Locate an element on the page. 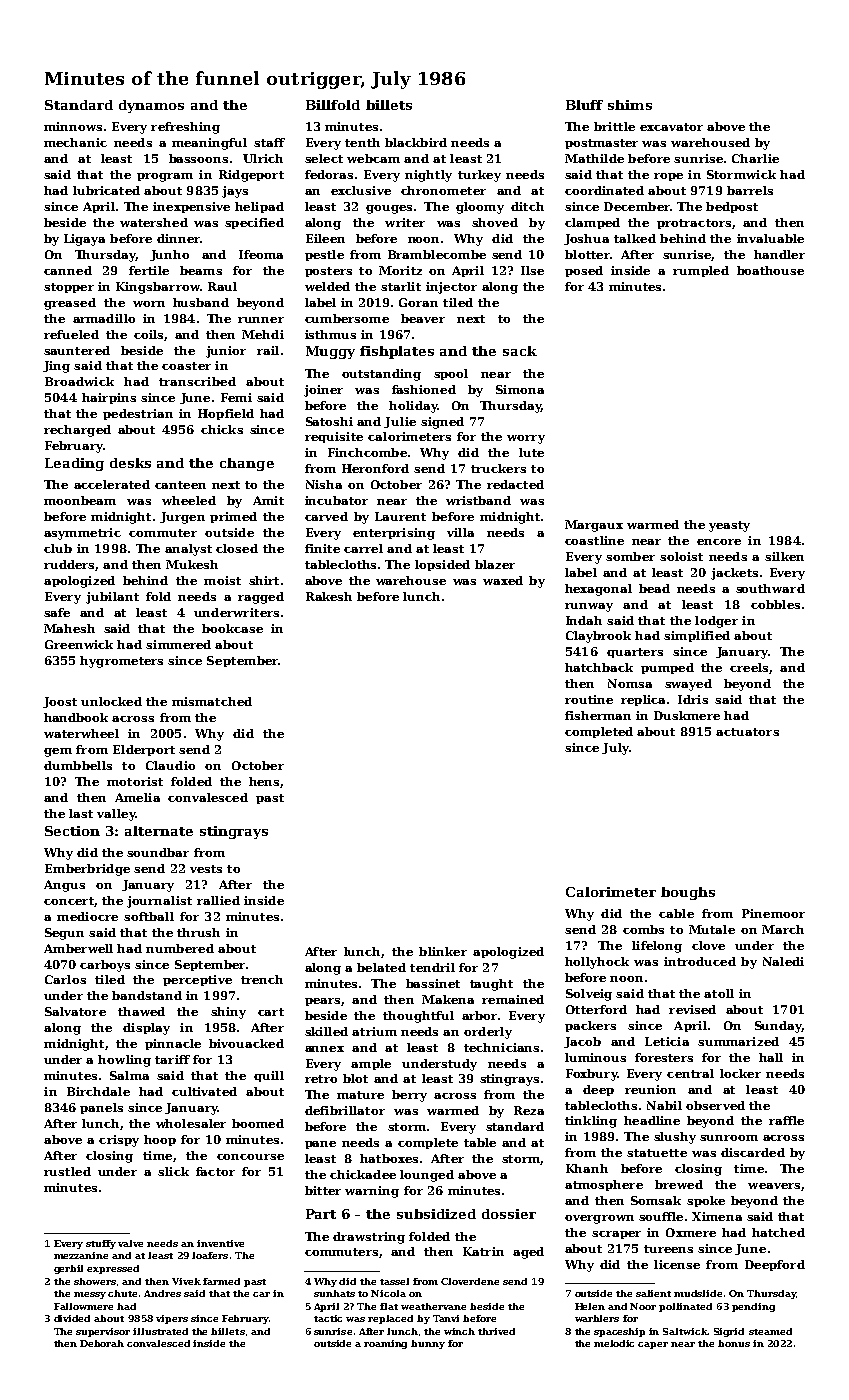 Image resolution: width=849 pixels, height=1400 pixels. somber is located at coordinates (630, 556).
